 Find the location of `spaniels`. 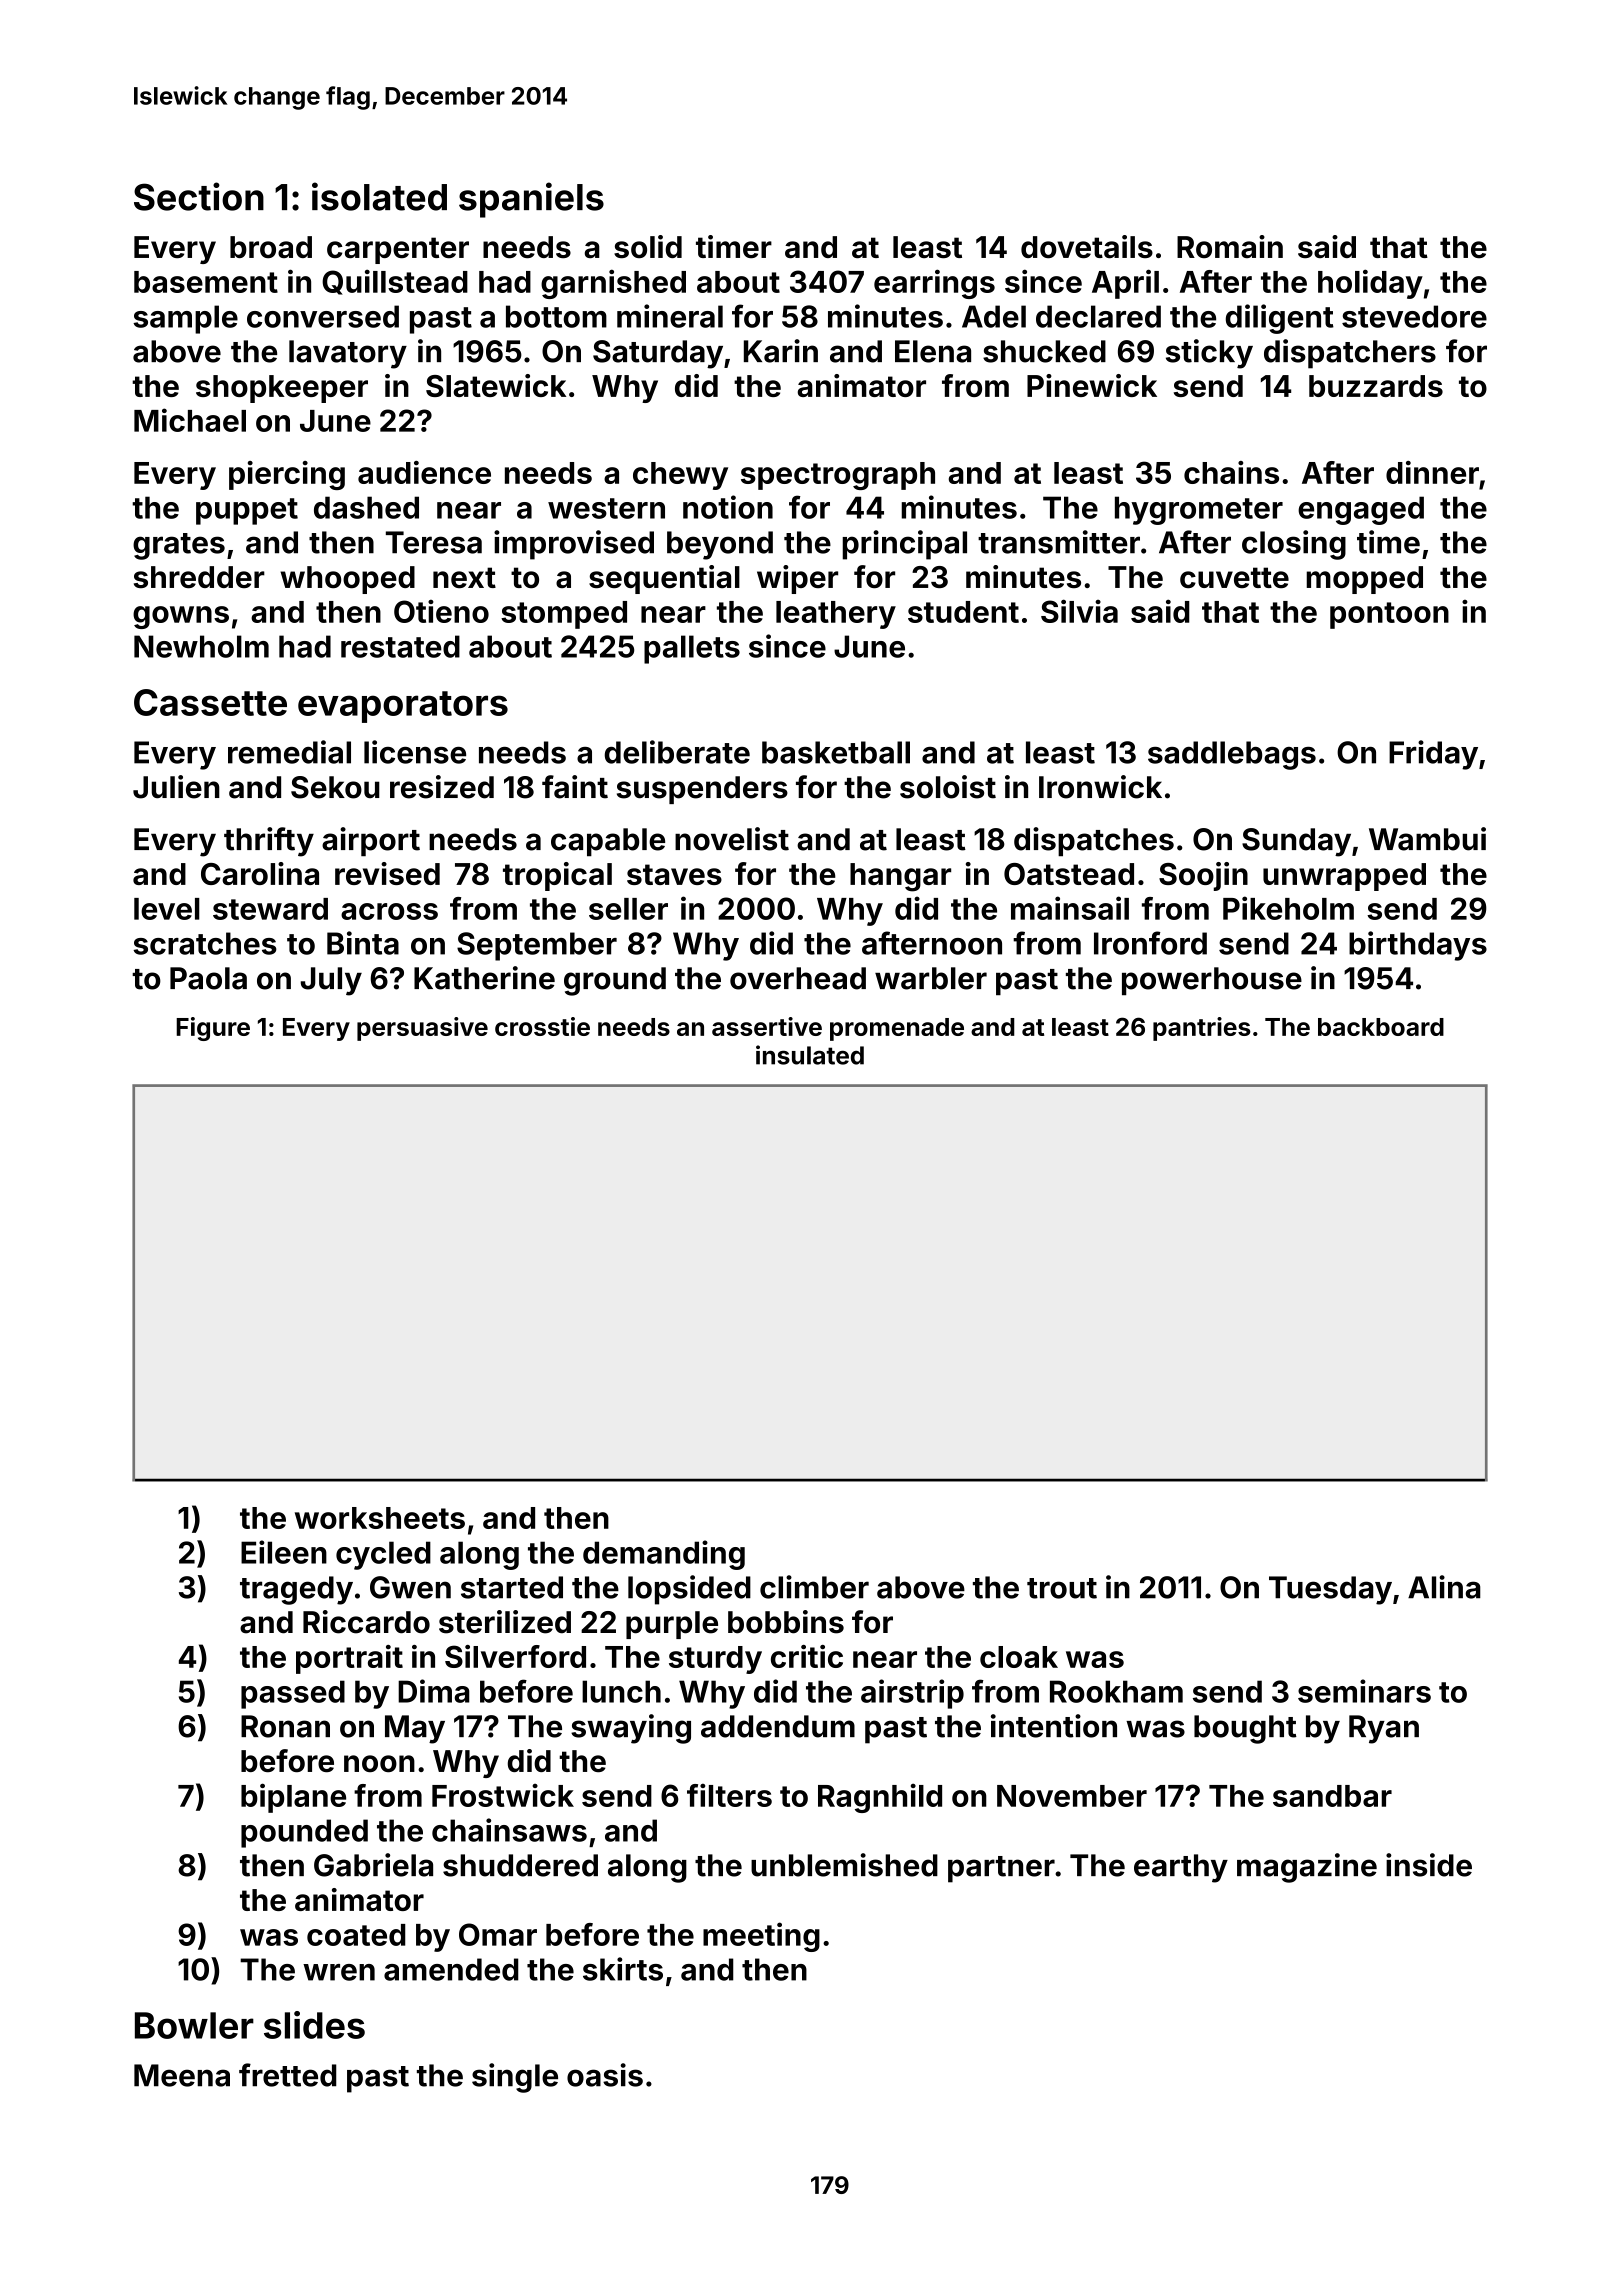

spaniels is located at coordinates (531, 200).
